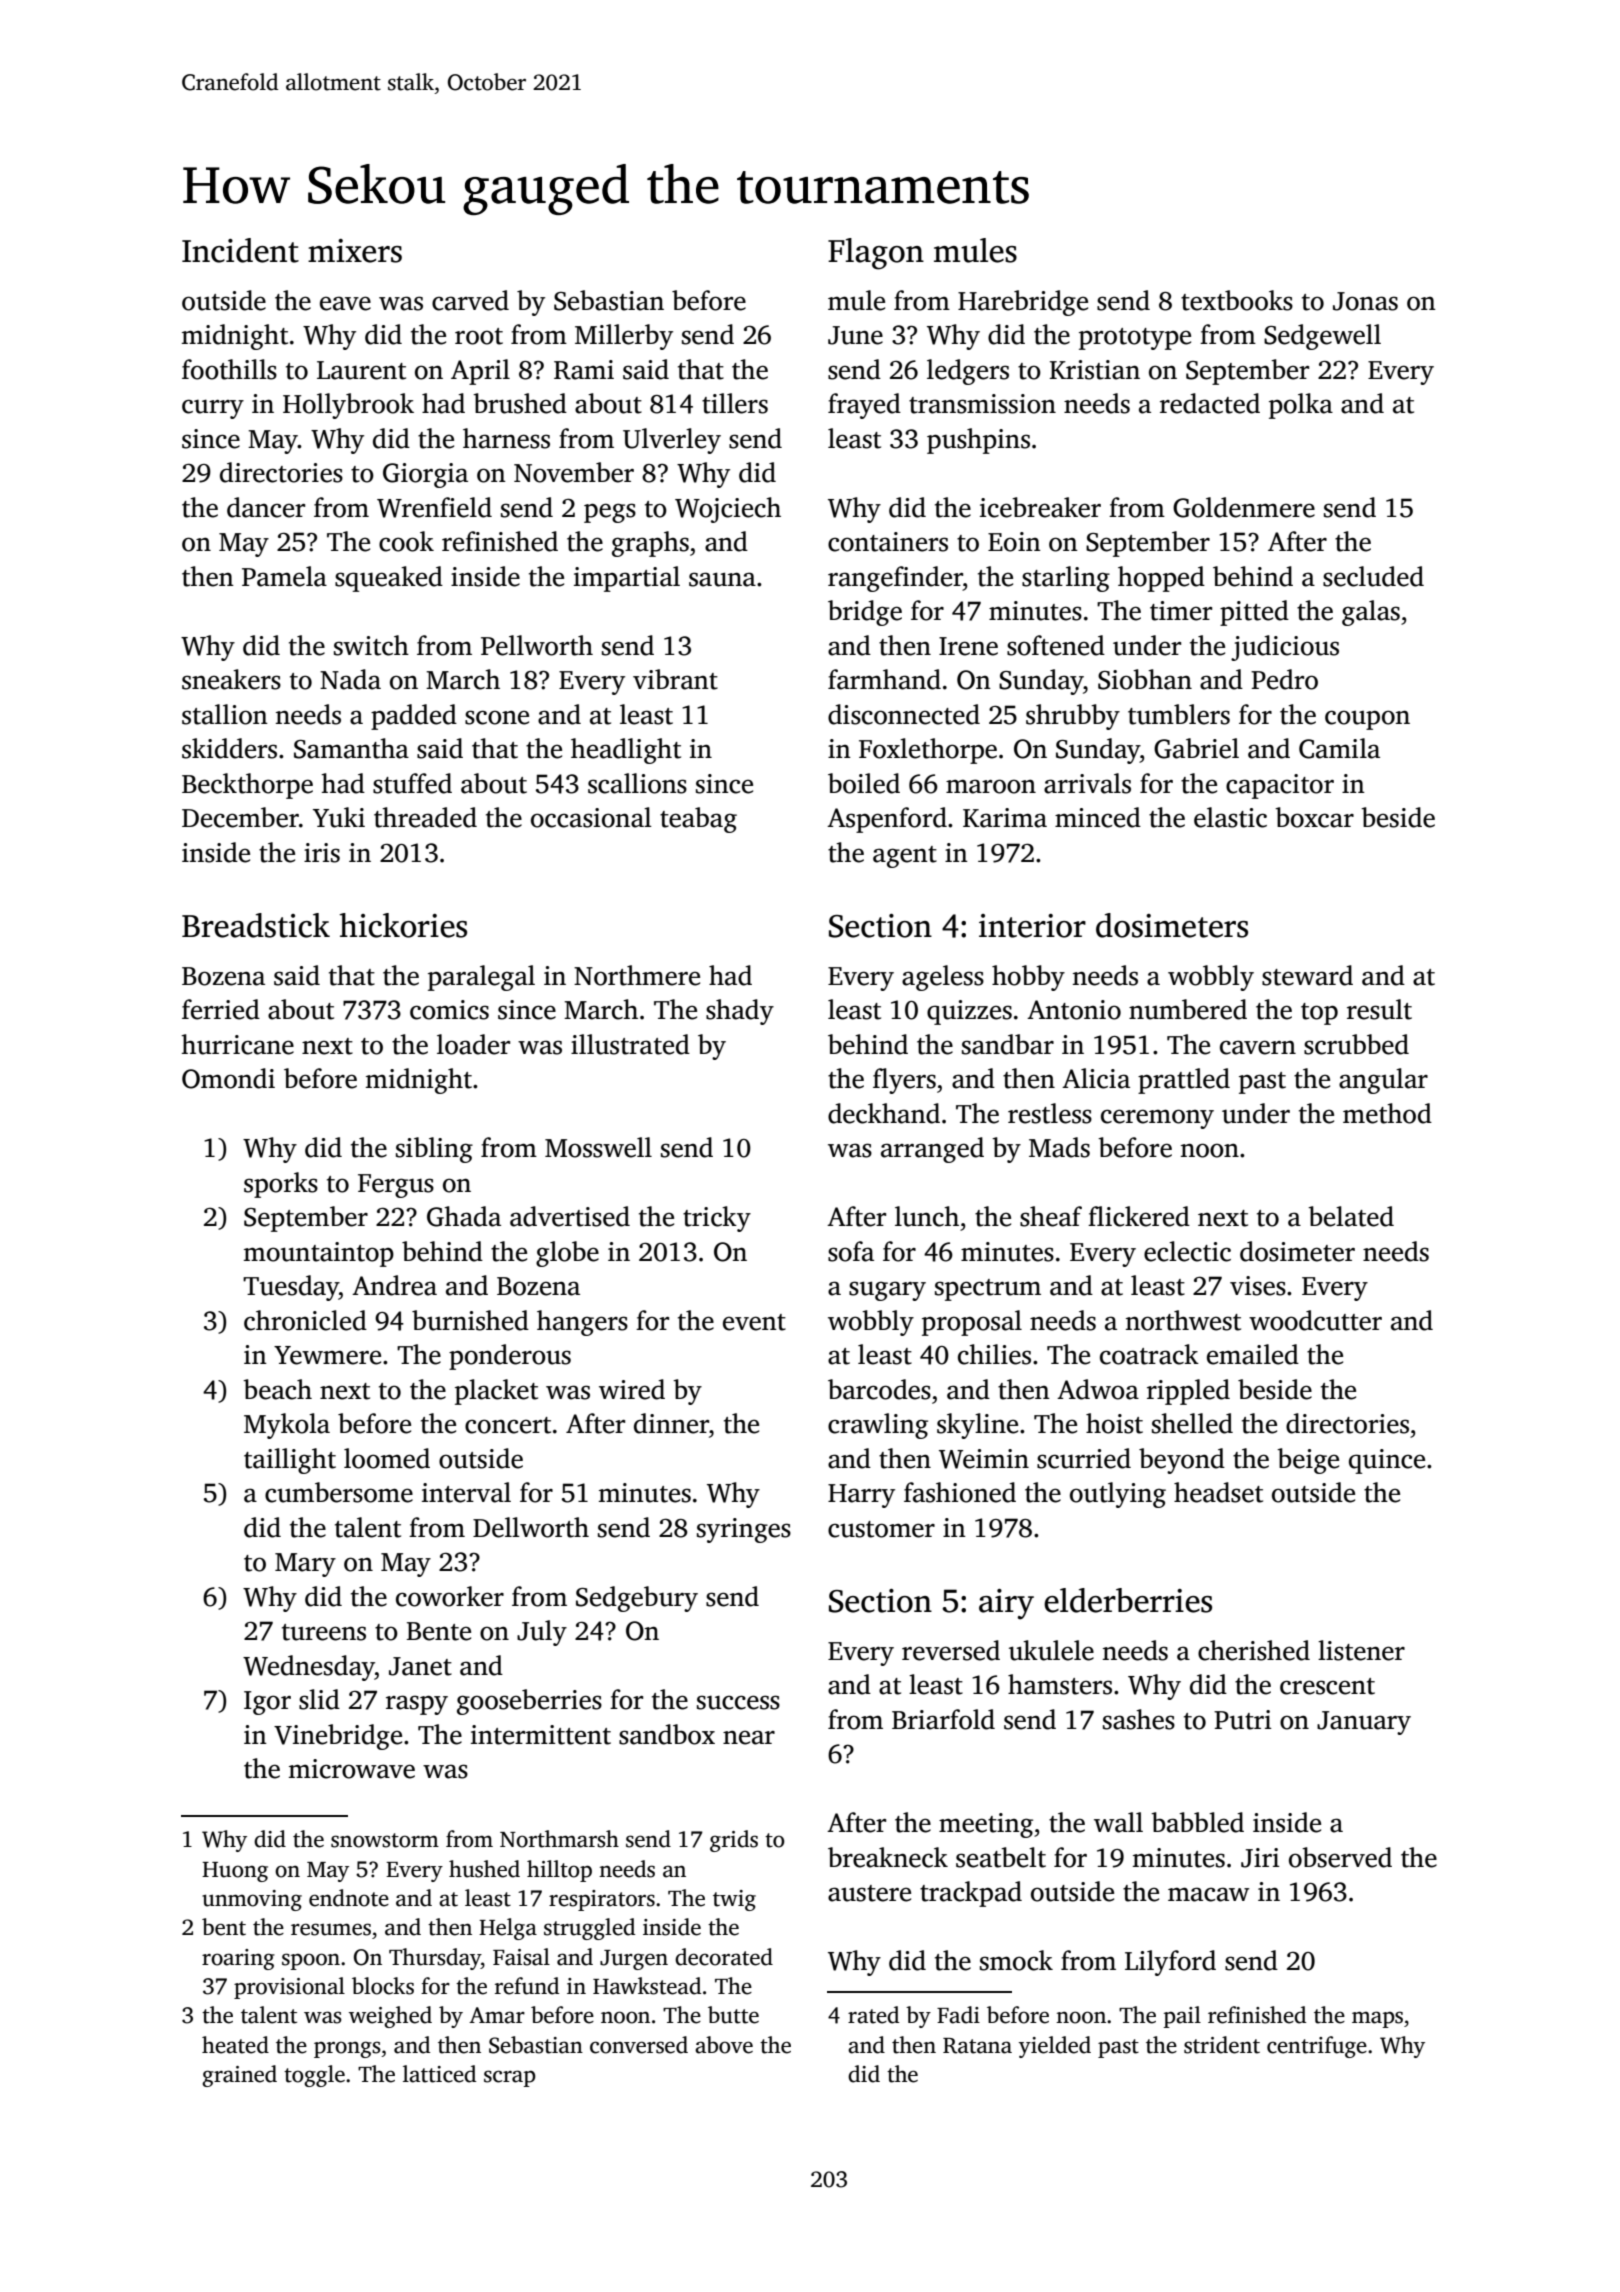  Describe the element at coordinates (1244, 507) in the screenshot. I see `Goldenmere` at that location.
